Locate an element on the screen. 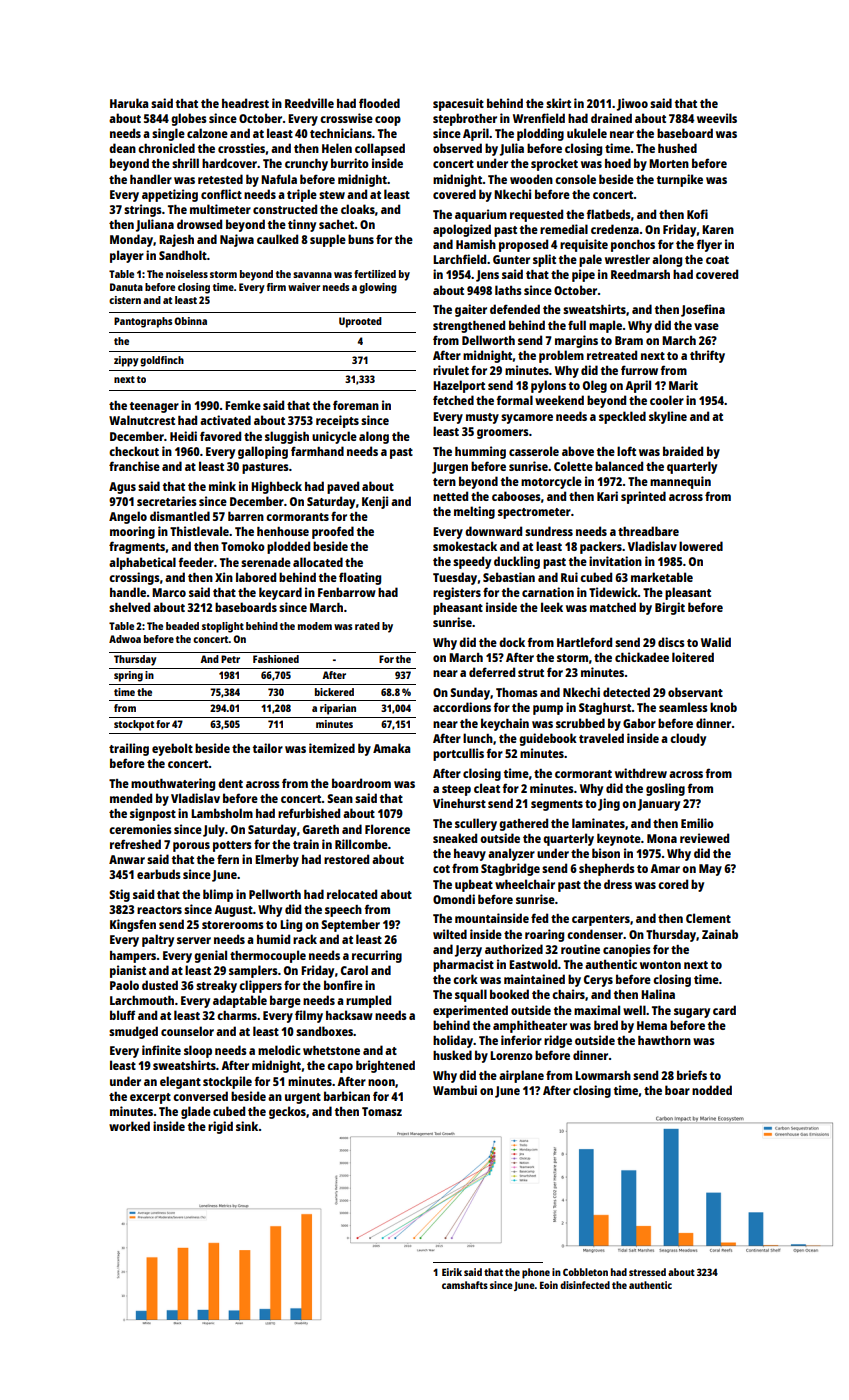 The image size is (849, 1400). smudged is located at coordinates (133, 1032).
